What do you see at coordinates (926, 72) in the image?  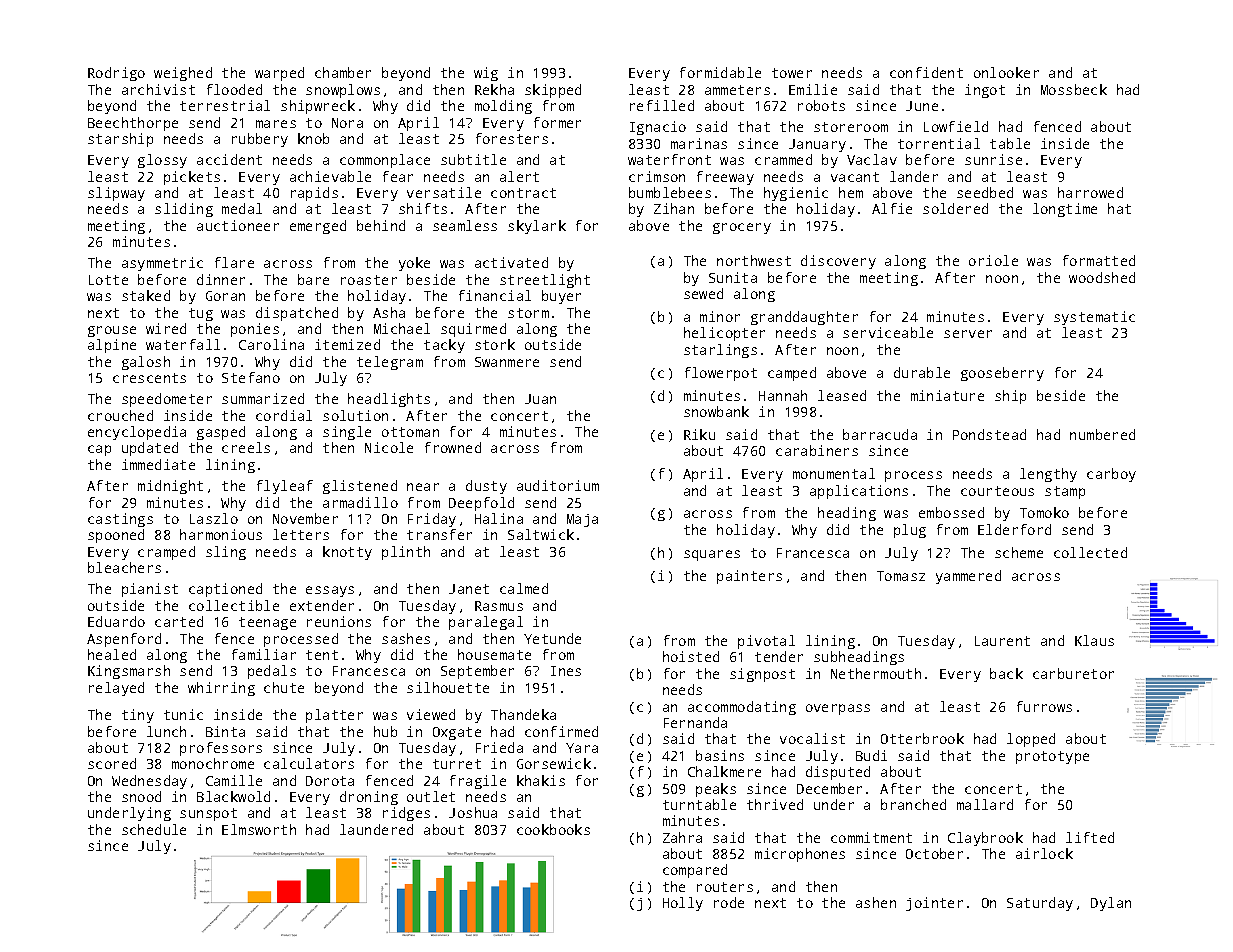 I see `confident` at bounding box center [926, 72].
